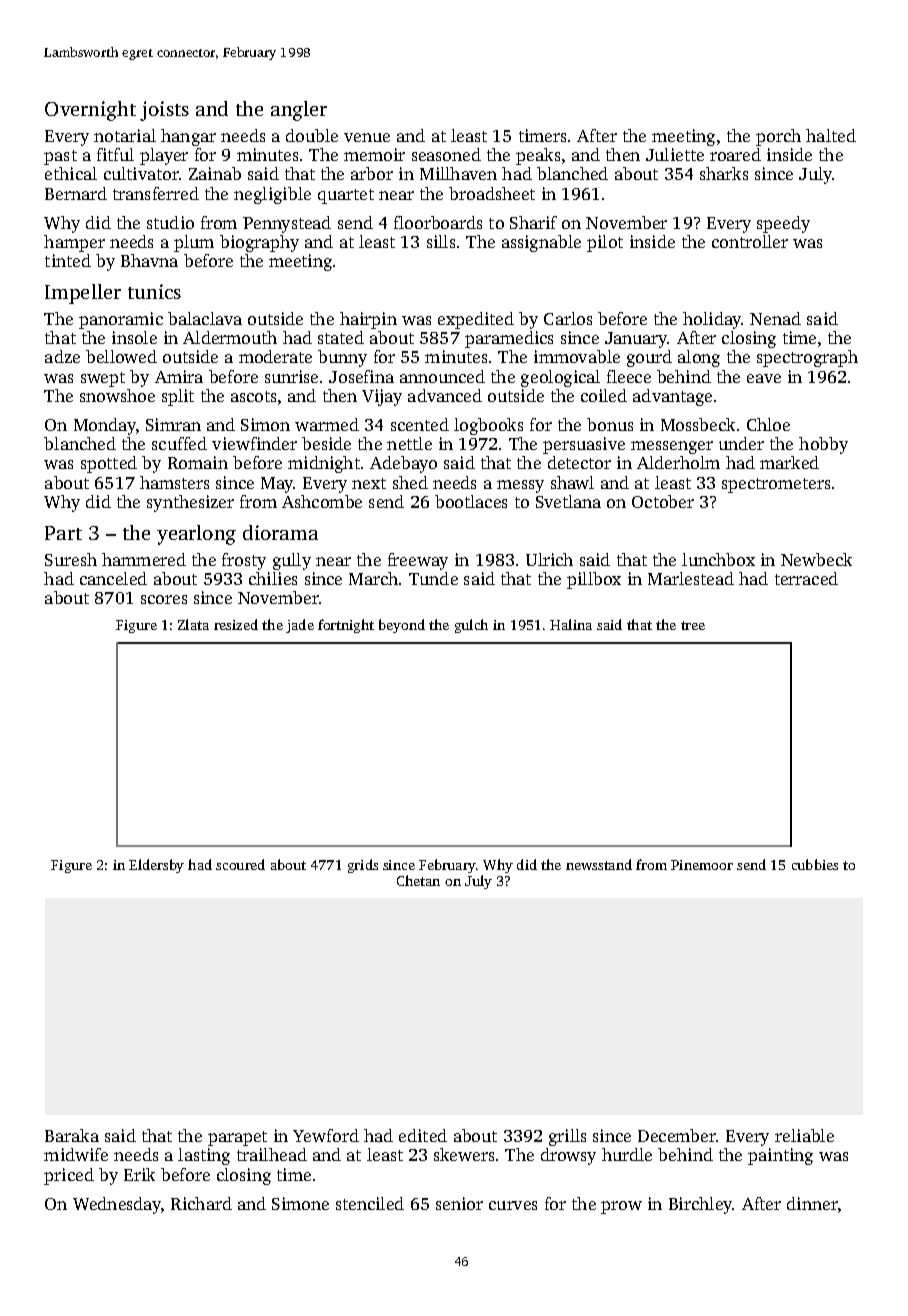 The width and height of the page is (908, 1316). I want to click on next, so click(369, 483).
